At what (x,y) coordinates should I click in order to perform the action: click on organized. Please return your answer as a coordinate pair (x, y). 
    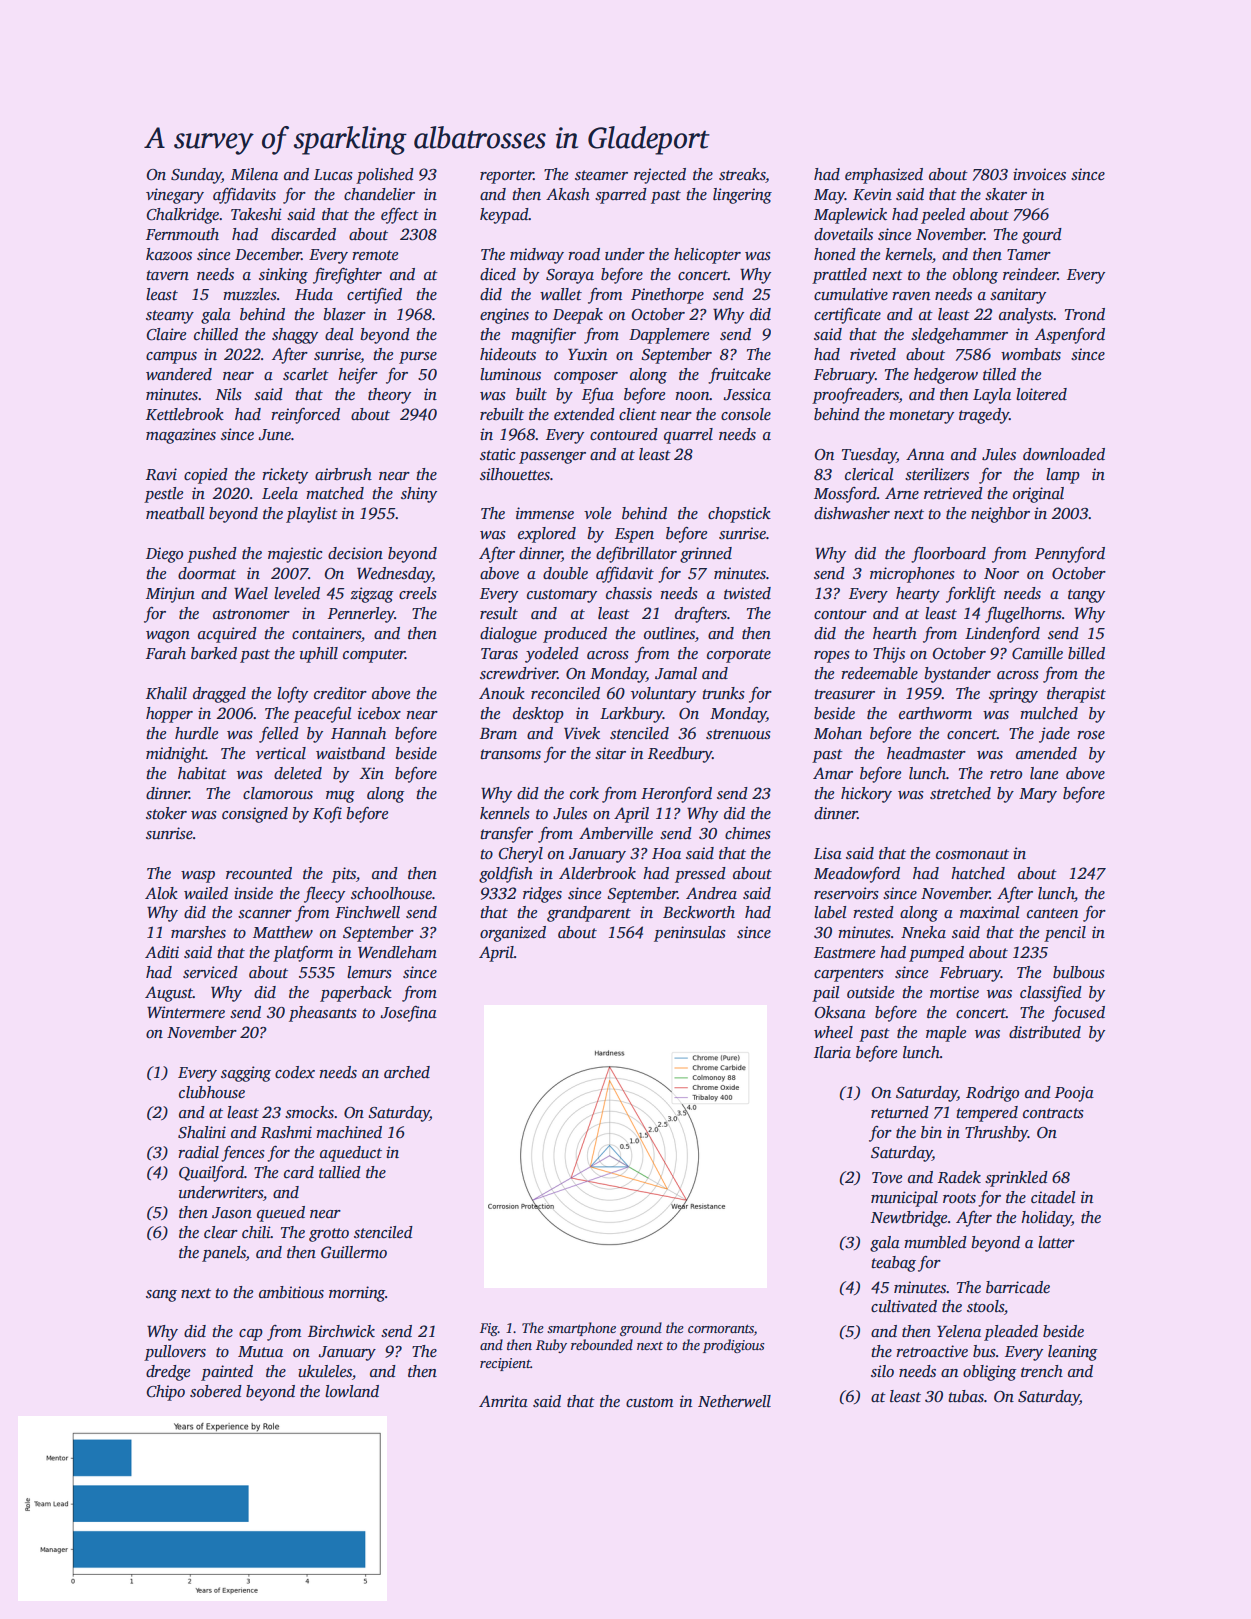
    Looking at the image, I should click on (513, 934).
